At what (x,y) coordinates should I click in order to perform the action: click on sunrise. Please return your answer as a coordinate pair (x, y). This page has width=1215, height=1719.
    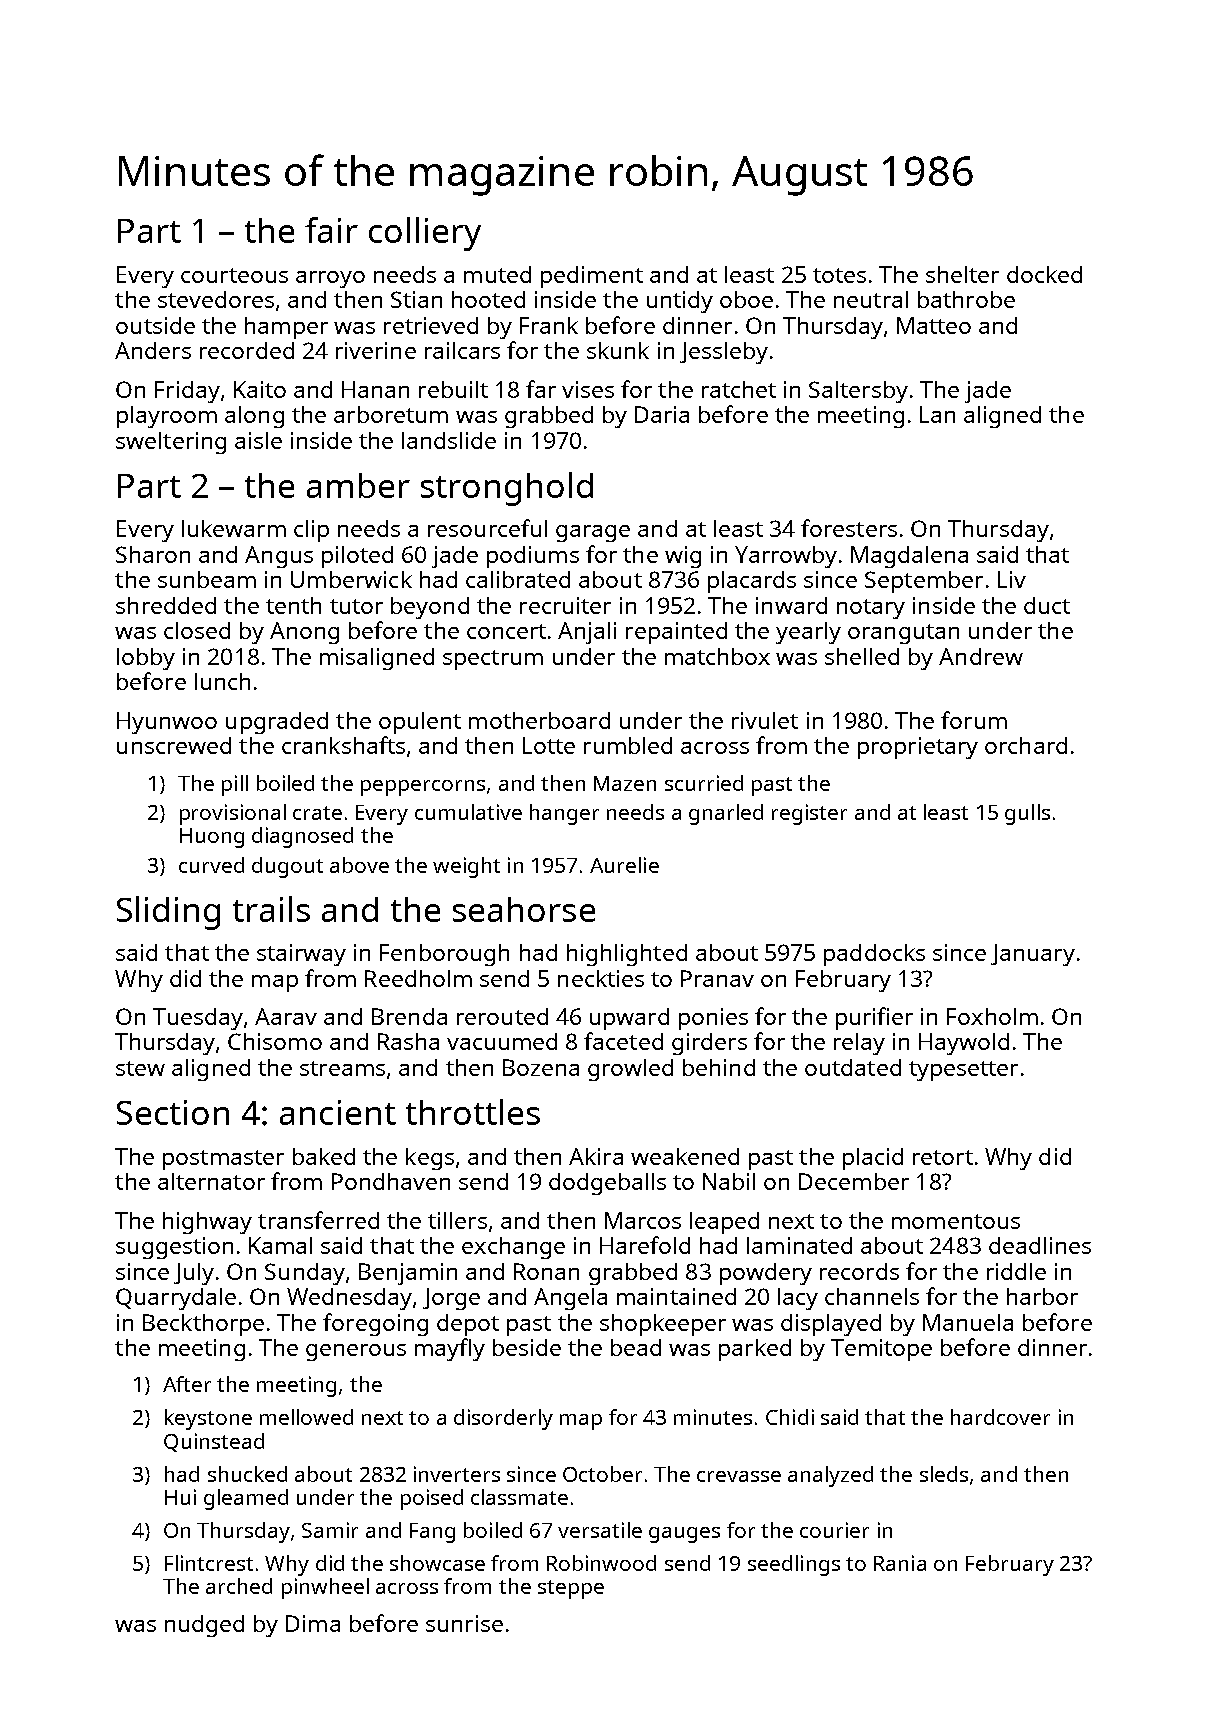
    Looking at the image, I should click on (464, 1623).
